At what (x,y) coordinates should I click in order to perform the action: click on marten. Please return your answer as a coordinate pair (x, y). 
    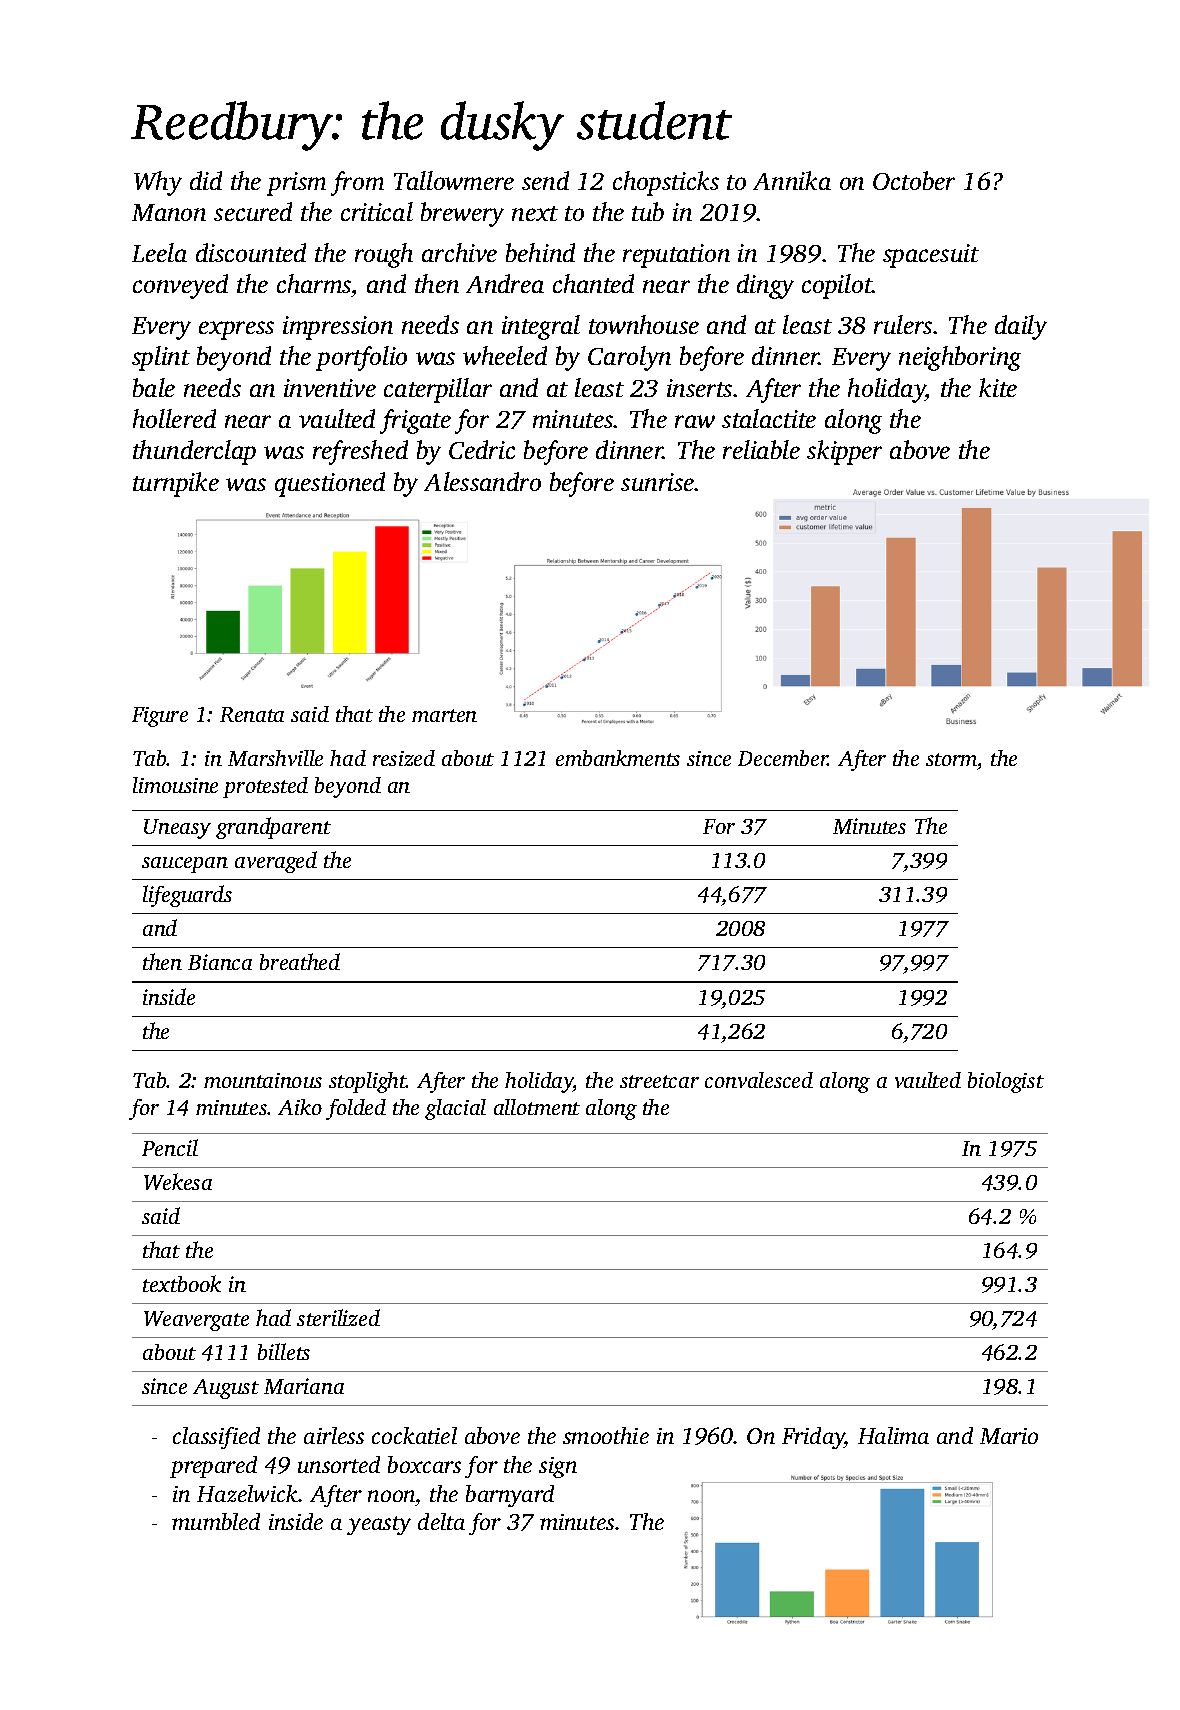
    Looking at the image, I should click on (444, 715).
